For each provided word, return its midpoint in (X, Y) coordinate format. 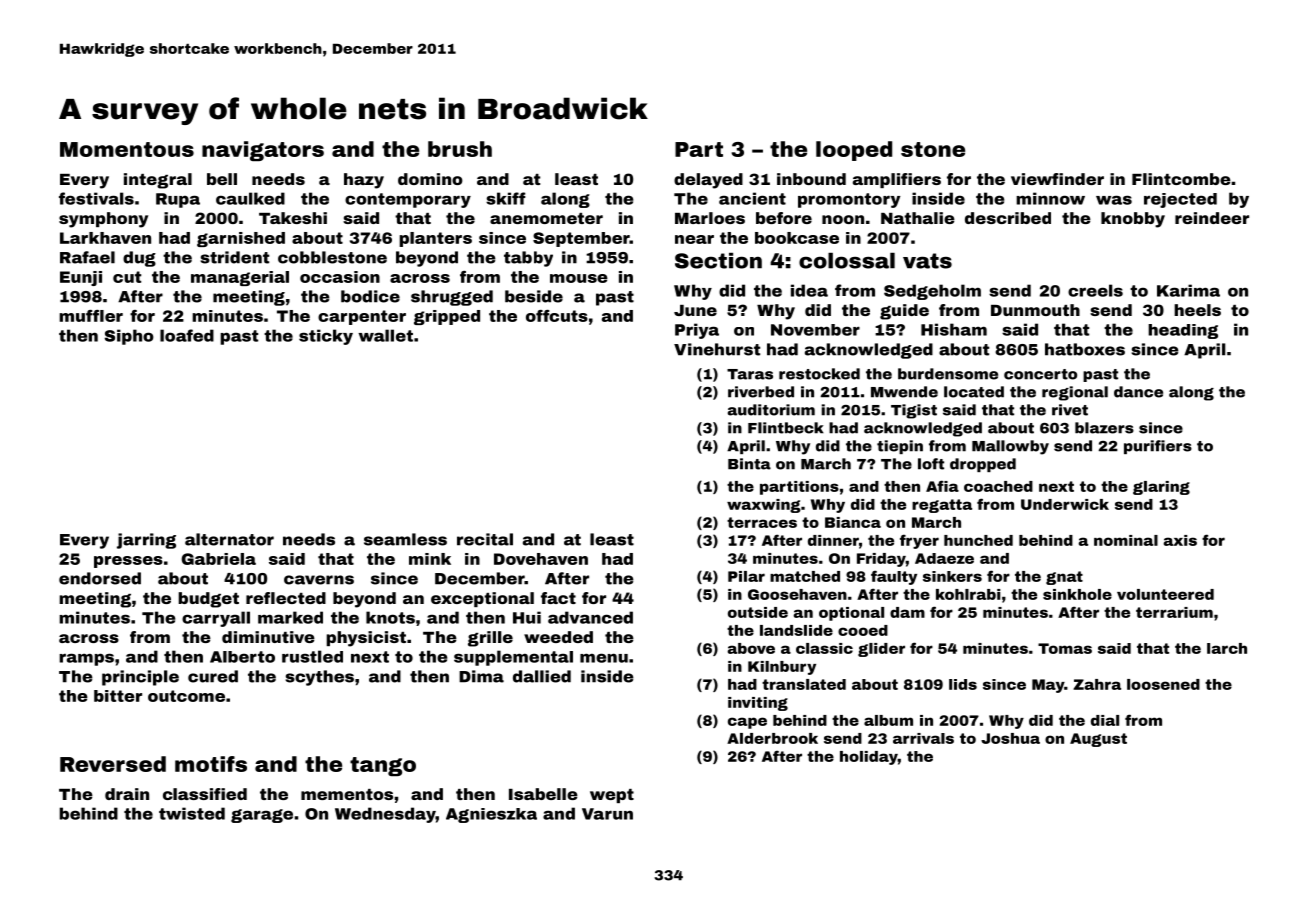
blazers (1104, 428)
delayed (708, 181)
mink (430, 559)
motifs (211, 764)
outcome (186, 696)
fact (558, 598)
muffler (91, 316)
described (1008, 218)
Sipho (129, 337)
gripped (447, 317)
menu (604, 658)
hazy (364, 181)
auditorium (771, 410)
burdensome (948, 374)
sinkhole (1077, 594)
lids (963, 684)
